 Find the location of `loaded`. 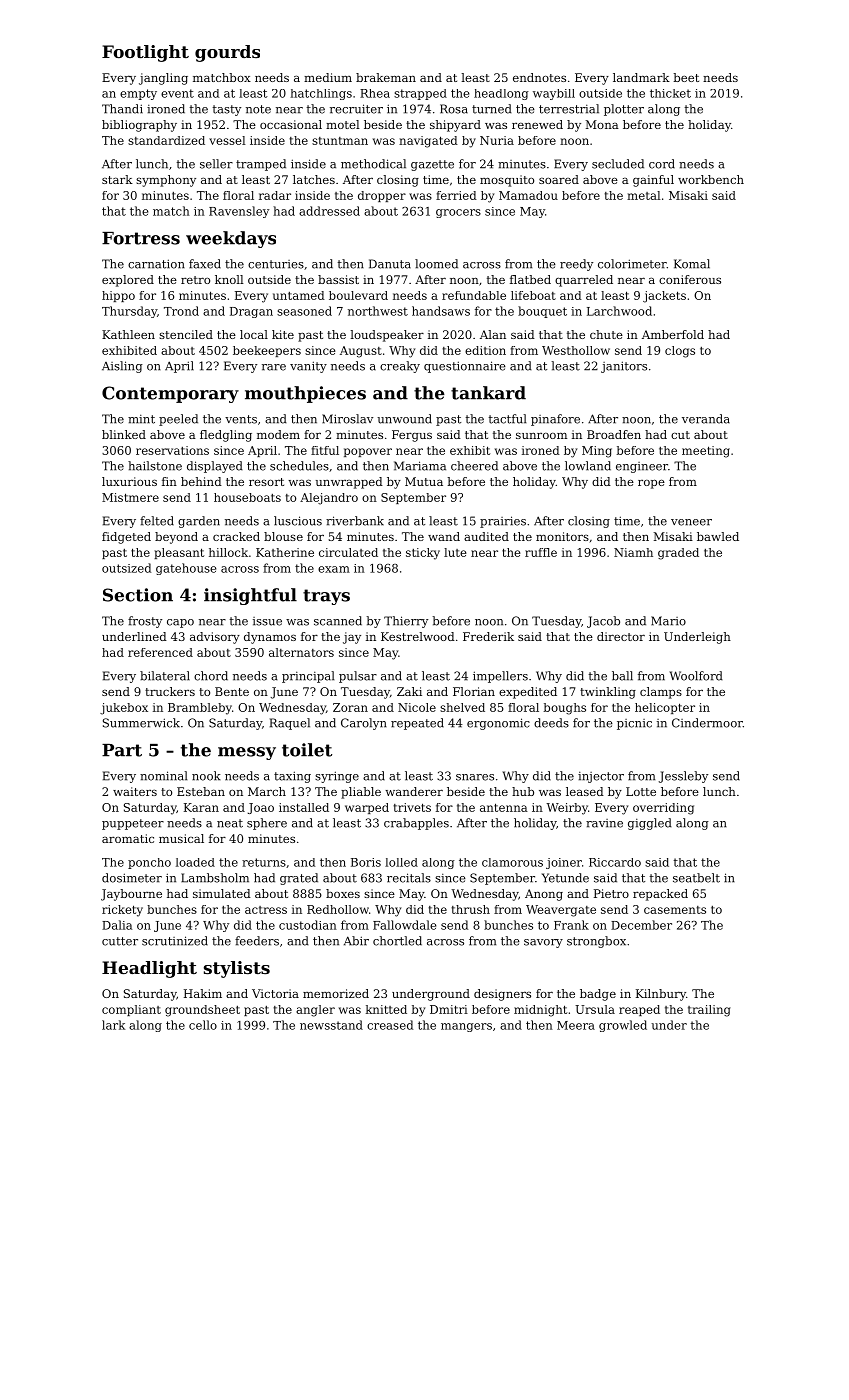

loaded is located at coordinates (195, 862).
